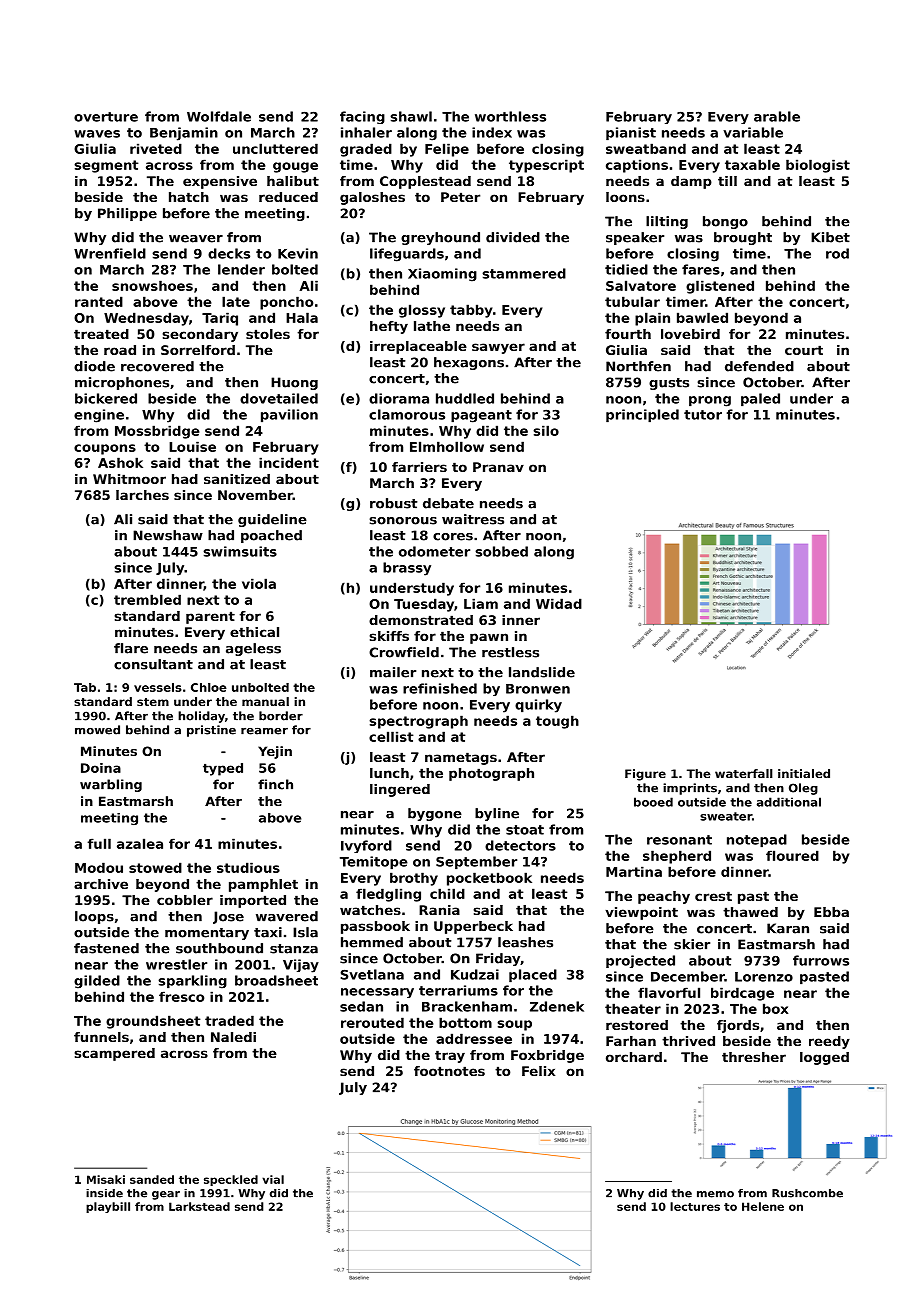 This image has width=924, height=1308. What do you see at coordinates (106, 117) in the image?
I see `overture` at bounding box center [106, 117].
